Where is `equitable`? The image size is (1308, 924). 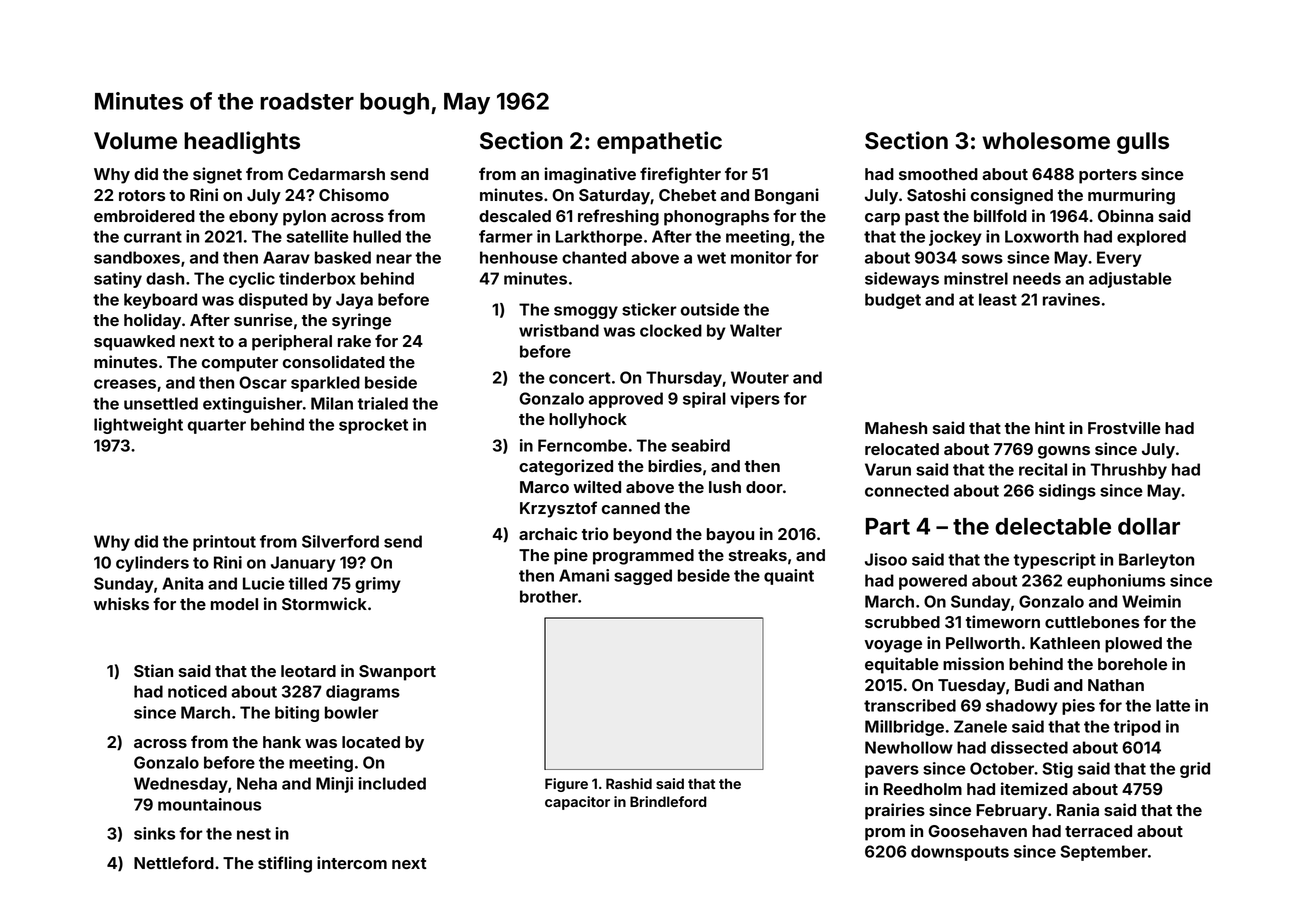
equitable is located at coordinates (902, 665).
